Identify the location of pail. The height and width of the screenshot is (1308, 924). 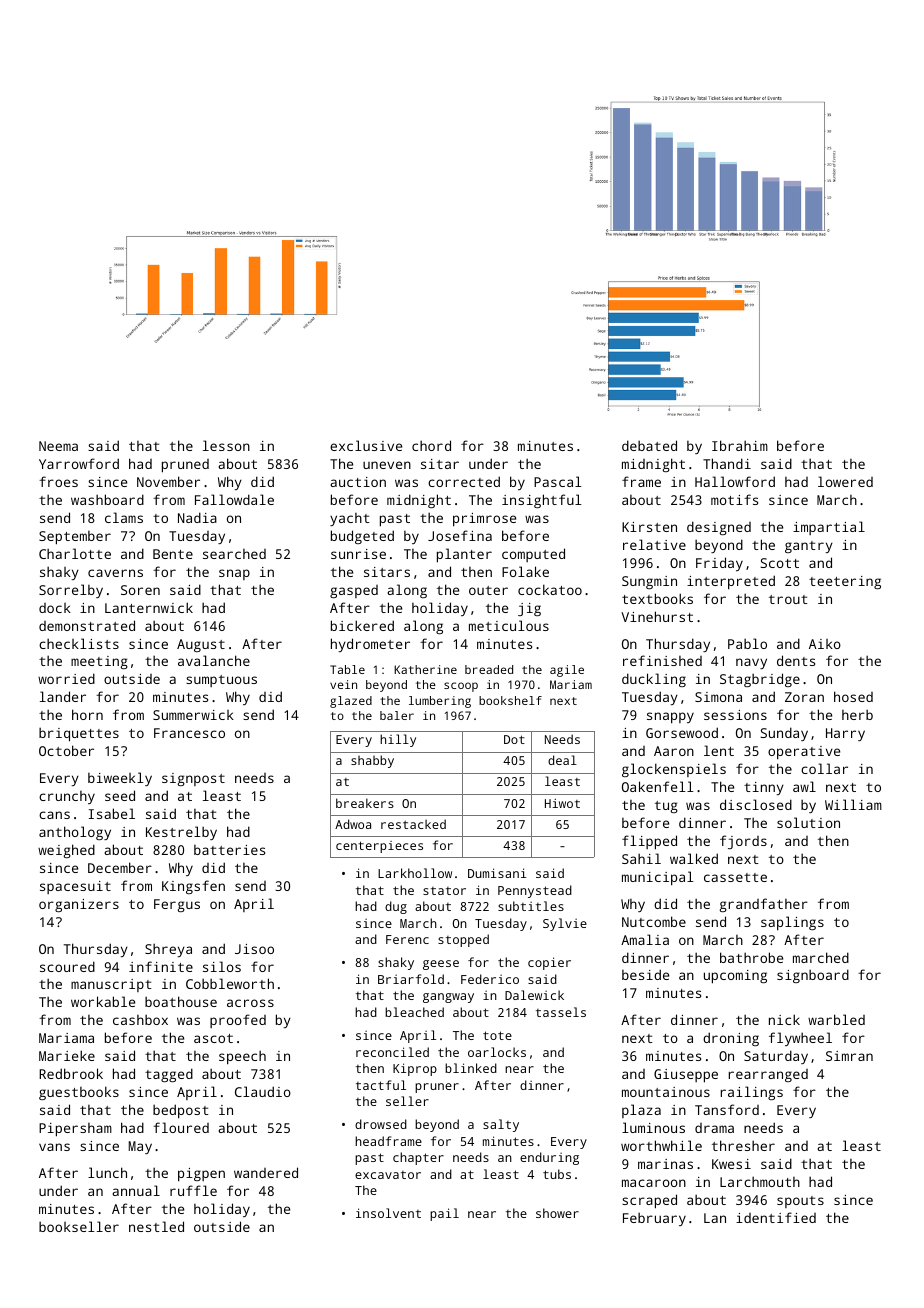
(444, 1214).
